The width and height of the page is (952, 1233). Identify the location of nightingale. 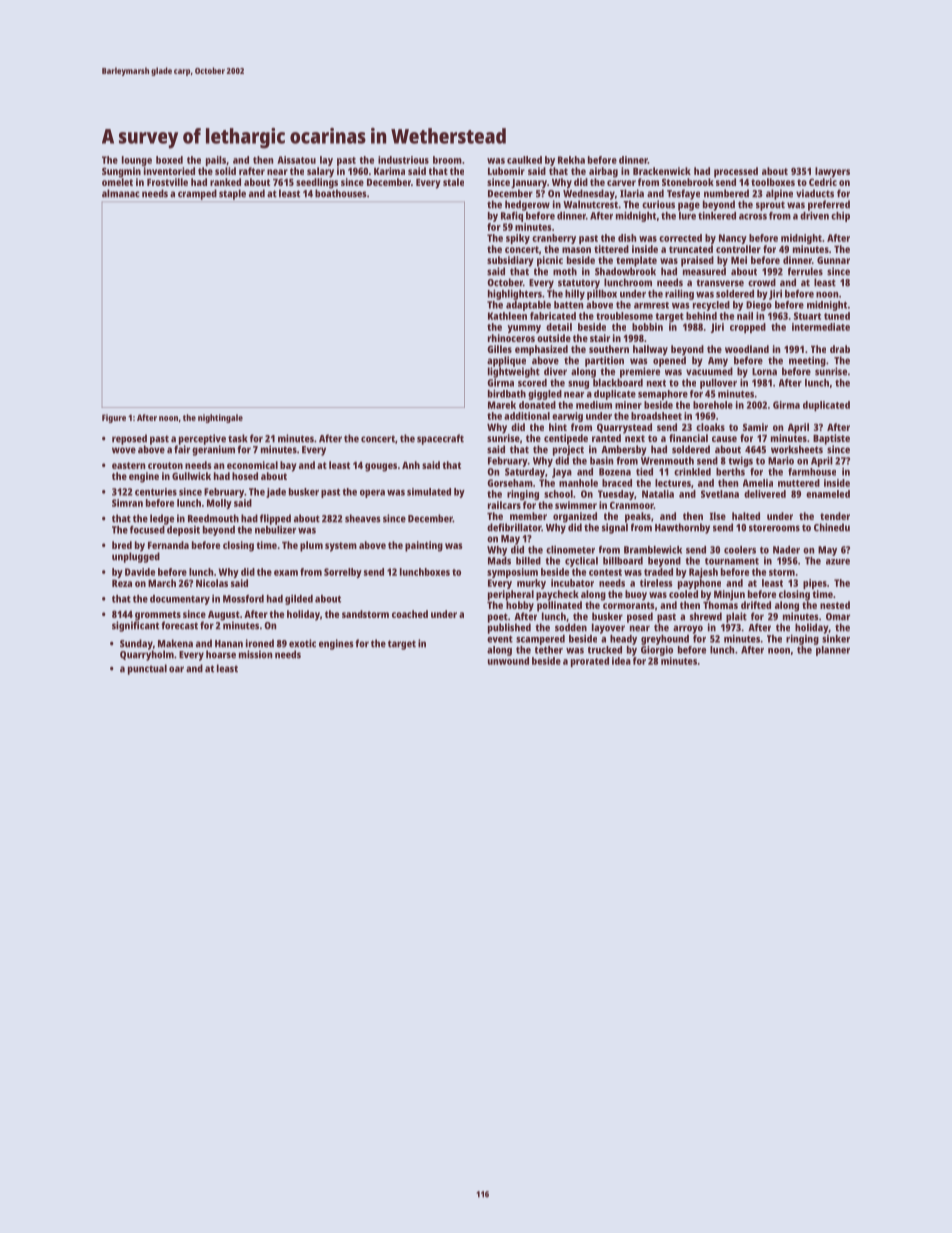
(220, 418).
